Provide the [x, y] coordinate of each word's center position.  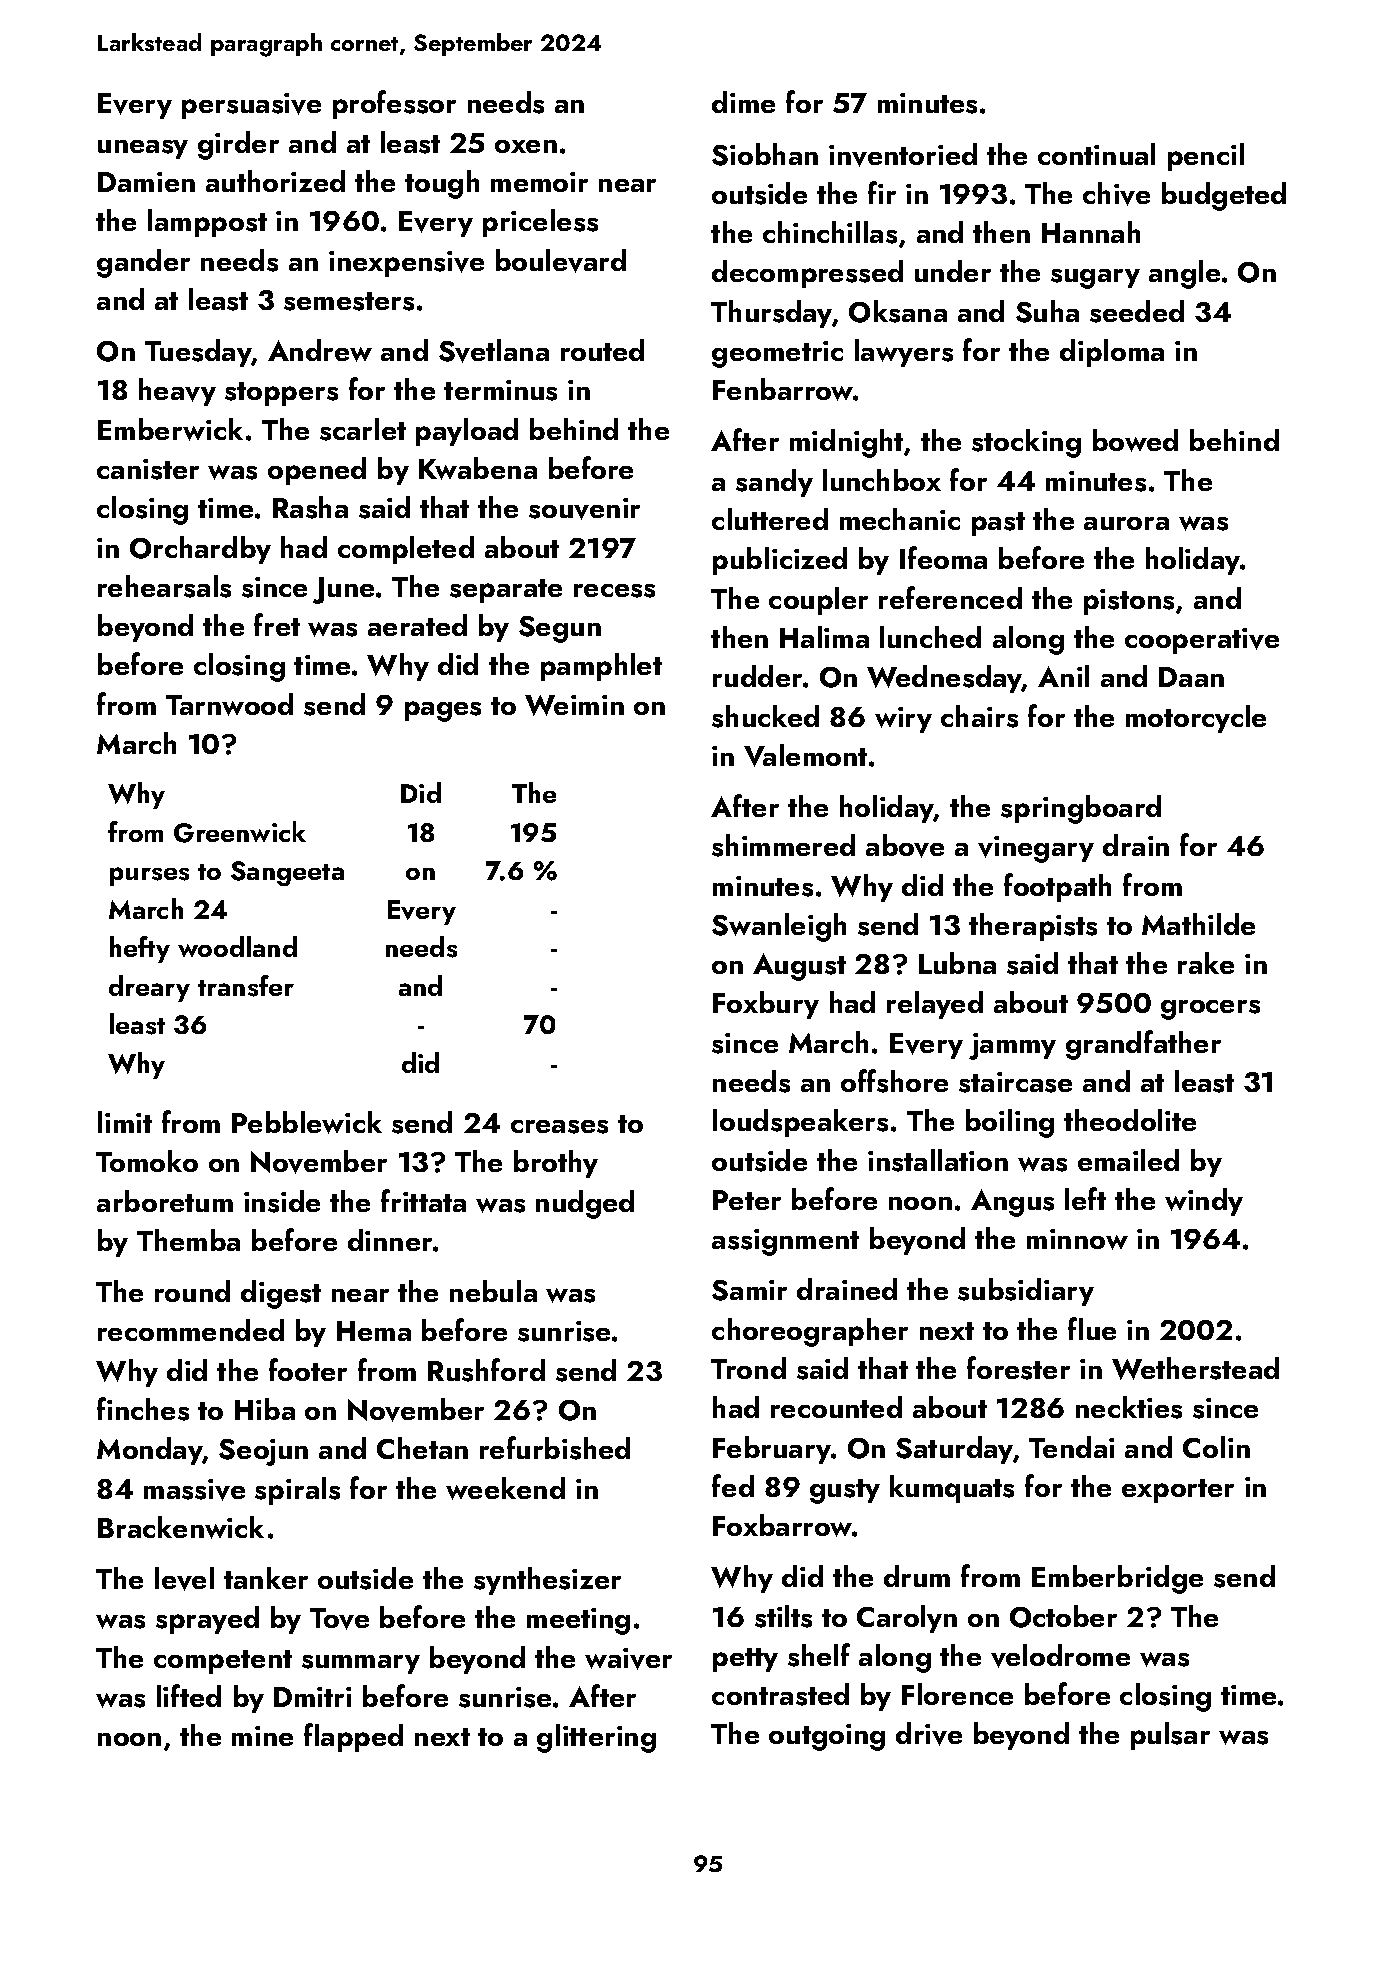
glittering [596, 1738]
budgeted [1224, 196]
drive [929, 1734]
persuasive [251, 106]
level [184, 1579]
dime [743, 102]
